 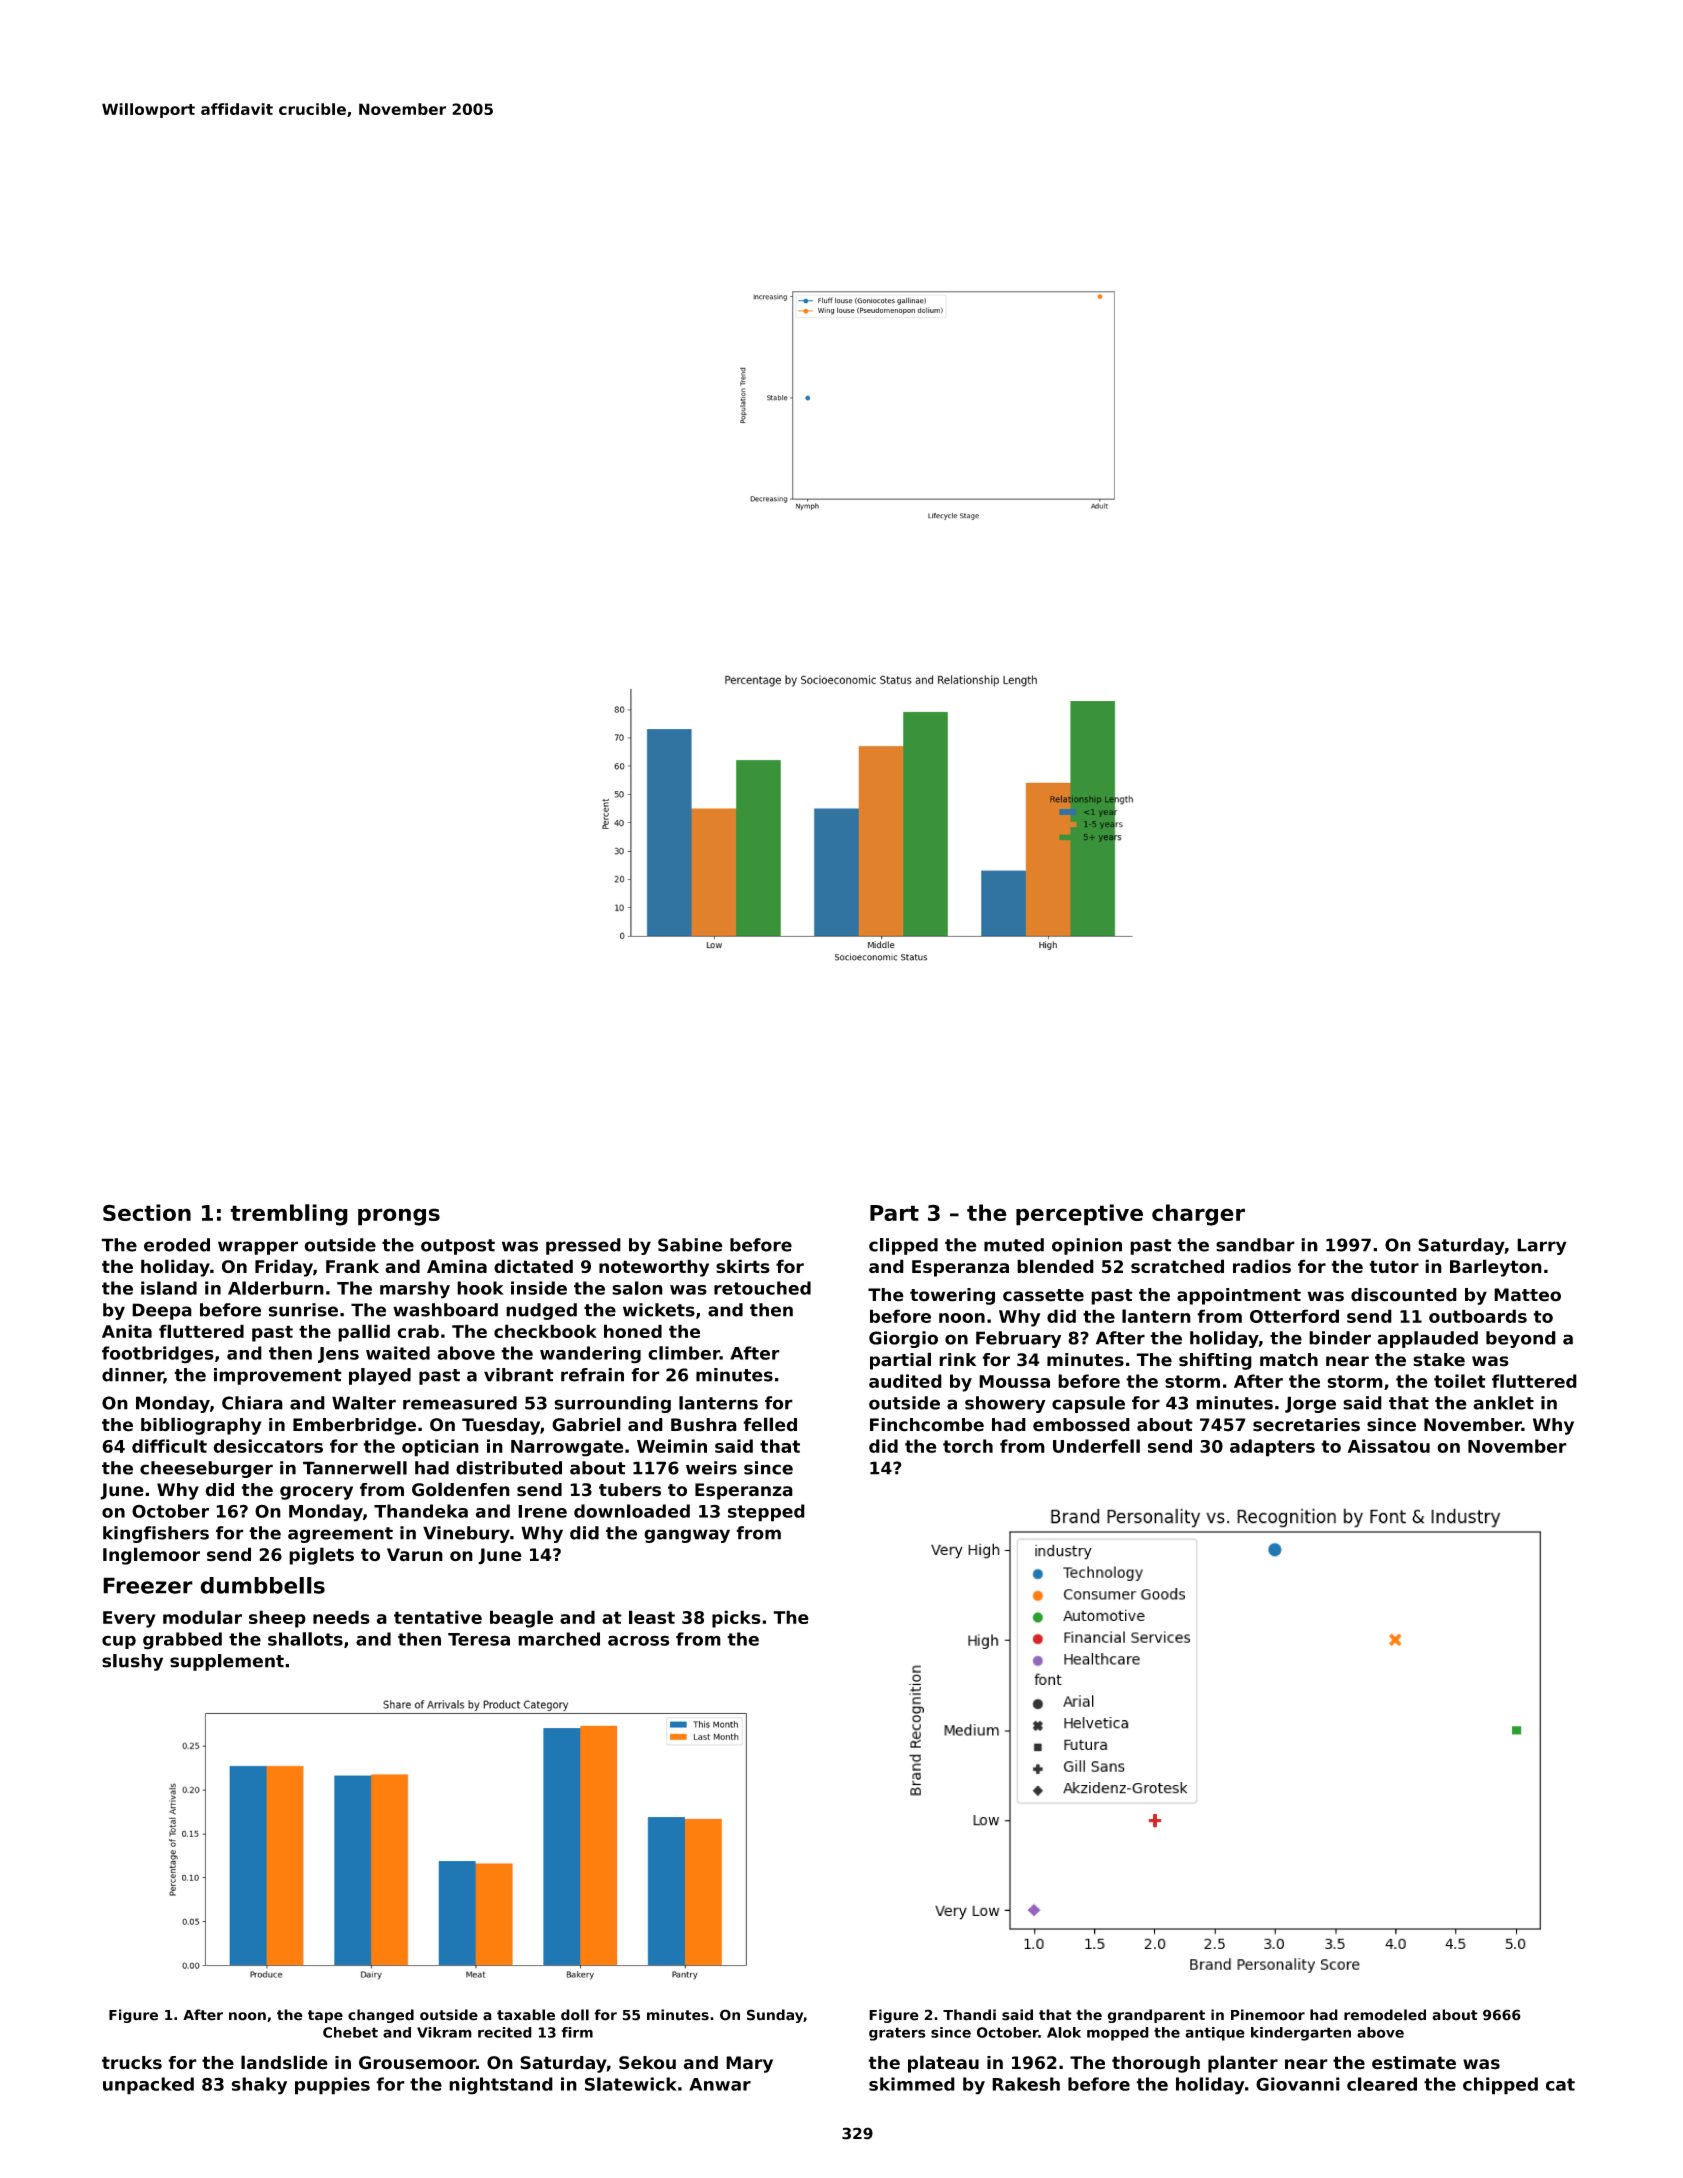 I want to click on remodeled, so click(x=1385, y=2015).
